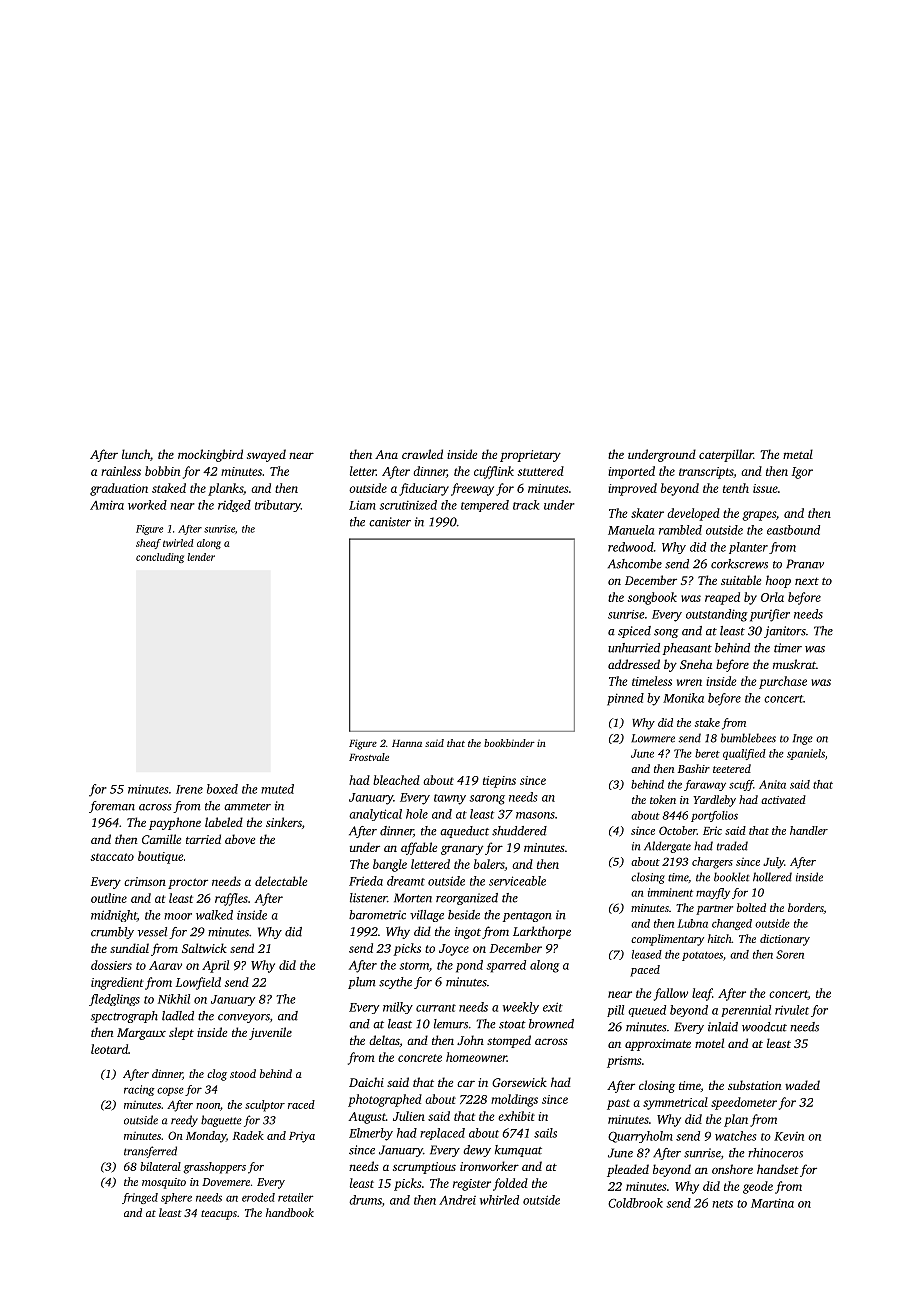 This image has height=1308, width=924. What do you see at coordinates (189, 789) in the image?
I see `Irene` at bounding box center [189, 789].
